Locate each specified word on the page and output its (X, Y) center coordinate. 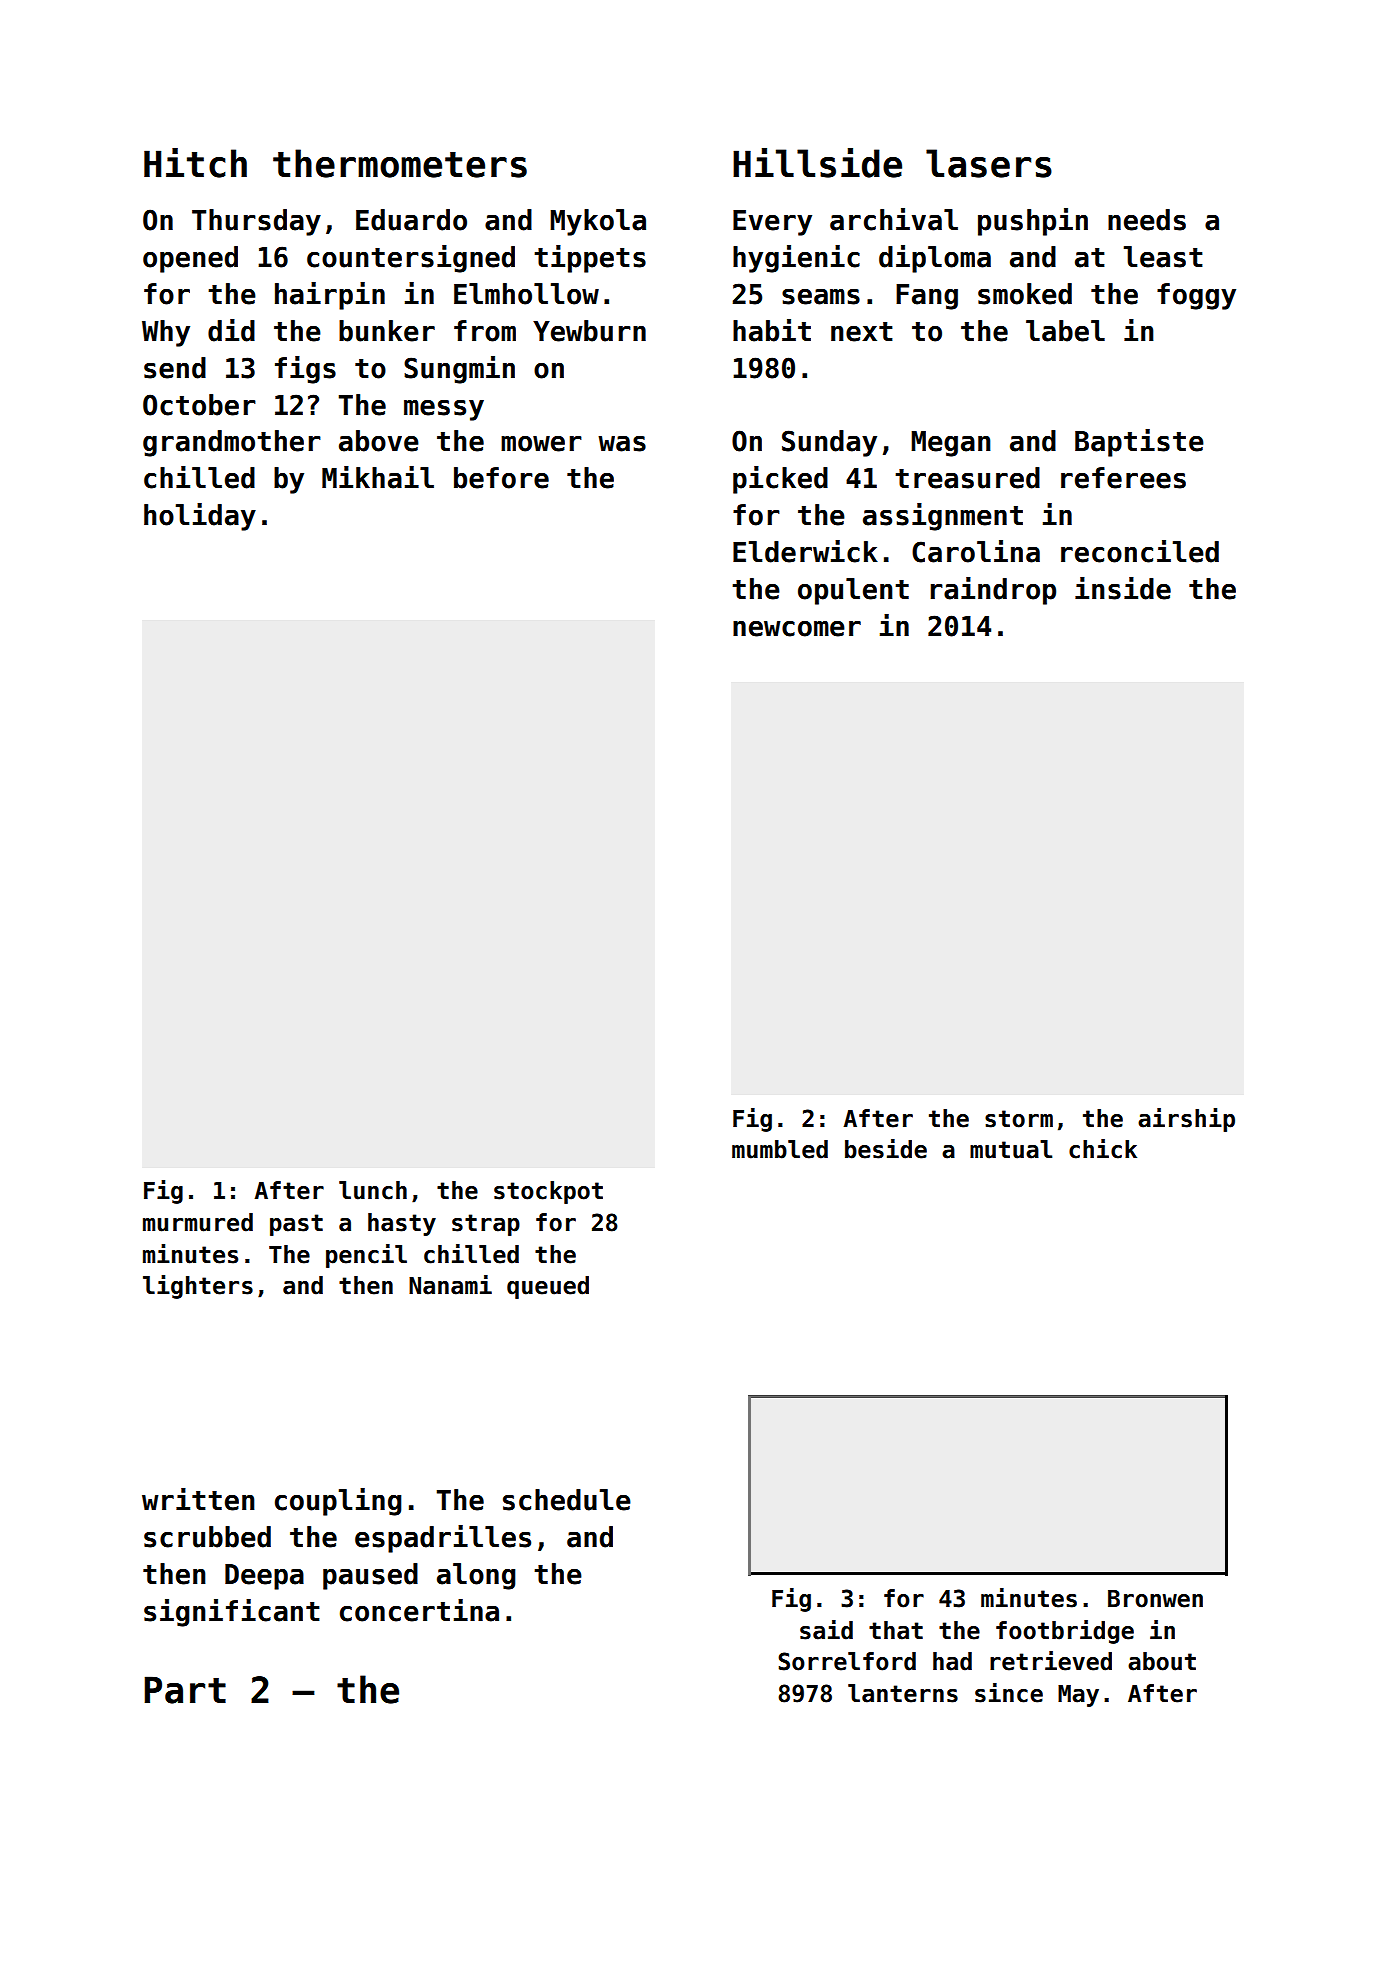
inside (1123, 588)
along (476, 1576)
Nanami (450, 1285)
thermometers (400, 163)
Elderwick (805, 551)
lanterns (903, 1693)
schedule (567, 1500)
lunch (373, 1190)
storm (1019, 1119)
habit (772, 330)
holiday (200, 517)
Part (185, 1690)
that (896, 1630)
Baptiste (1139, 443)
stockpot (548, 1192)
